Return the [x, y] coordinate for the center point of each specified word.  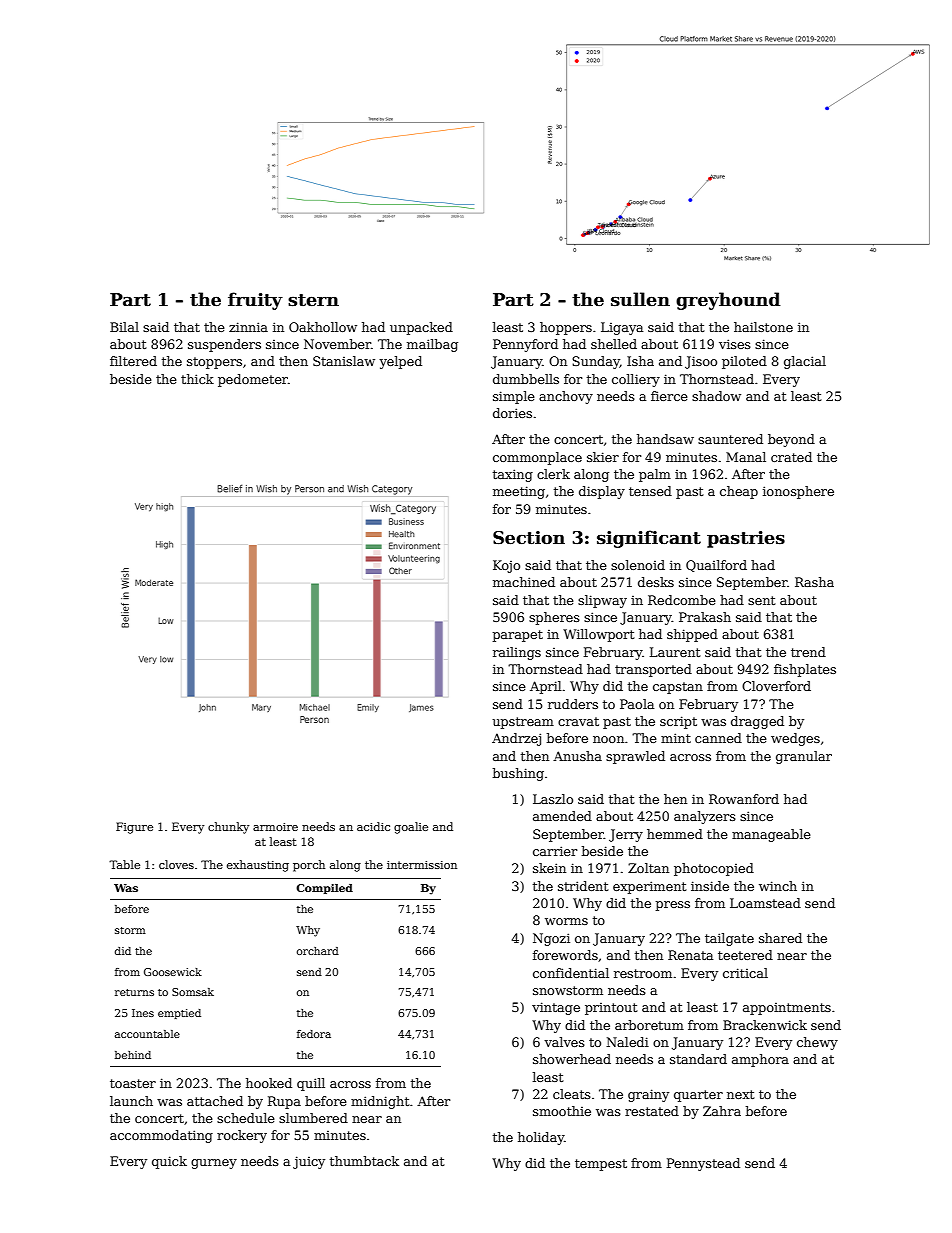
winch [778, 886]
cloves [176, 864]
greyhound [728, 301]
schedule [246, 1118]
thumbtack [364, 1161]
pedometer [253, 380]
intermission [422, 865]
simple [514, 397]
